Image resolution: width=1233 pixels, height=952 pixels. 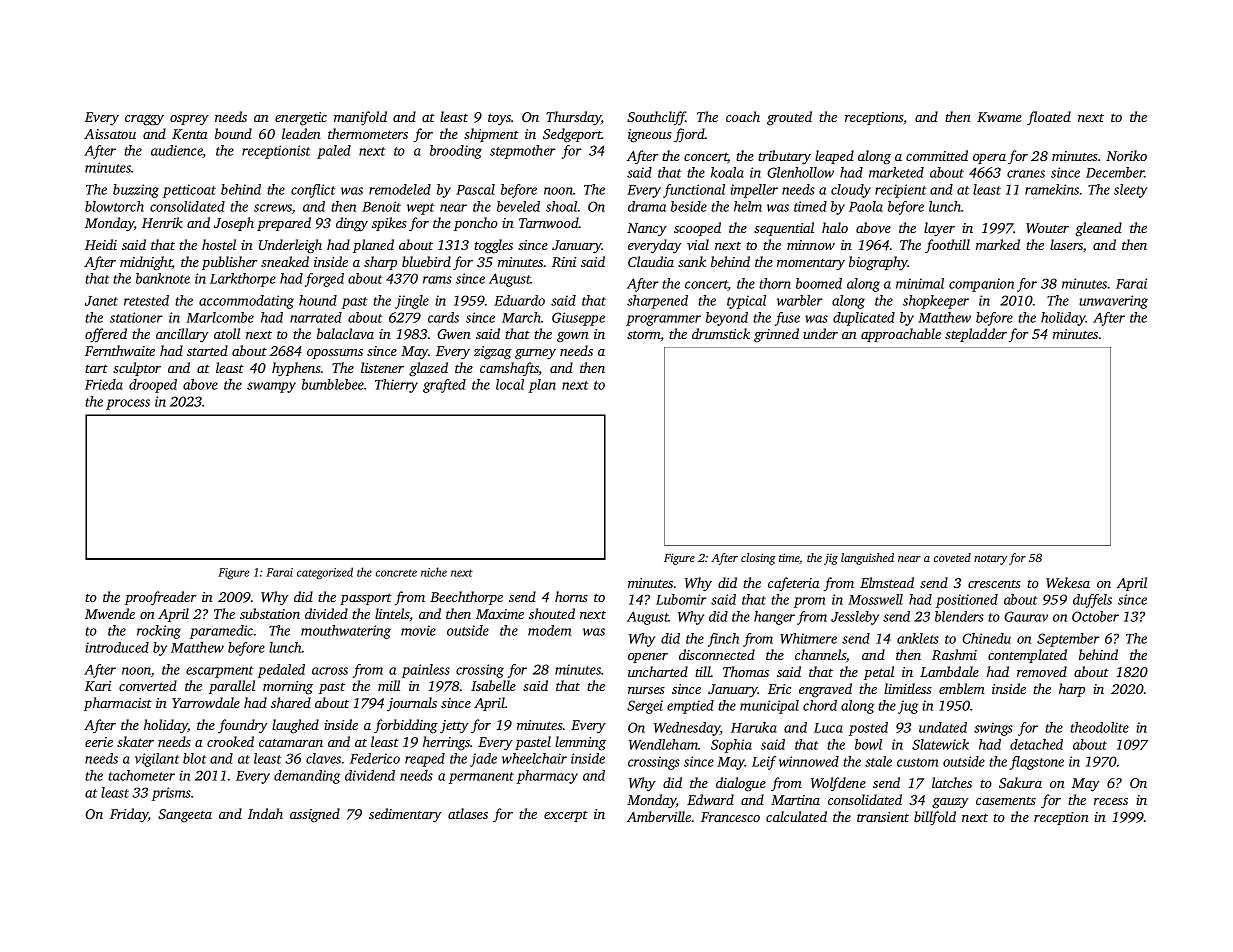 I want to click on billfold, so click(x=935, y=818).
